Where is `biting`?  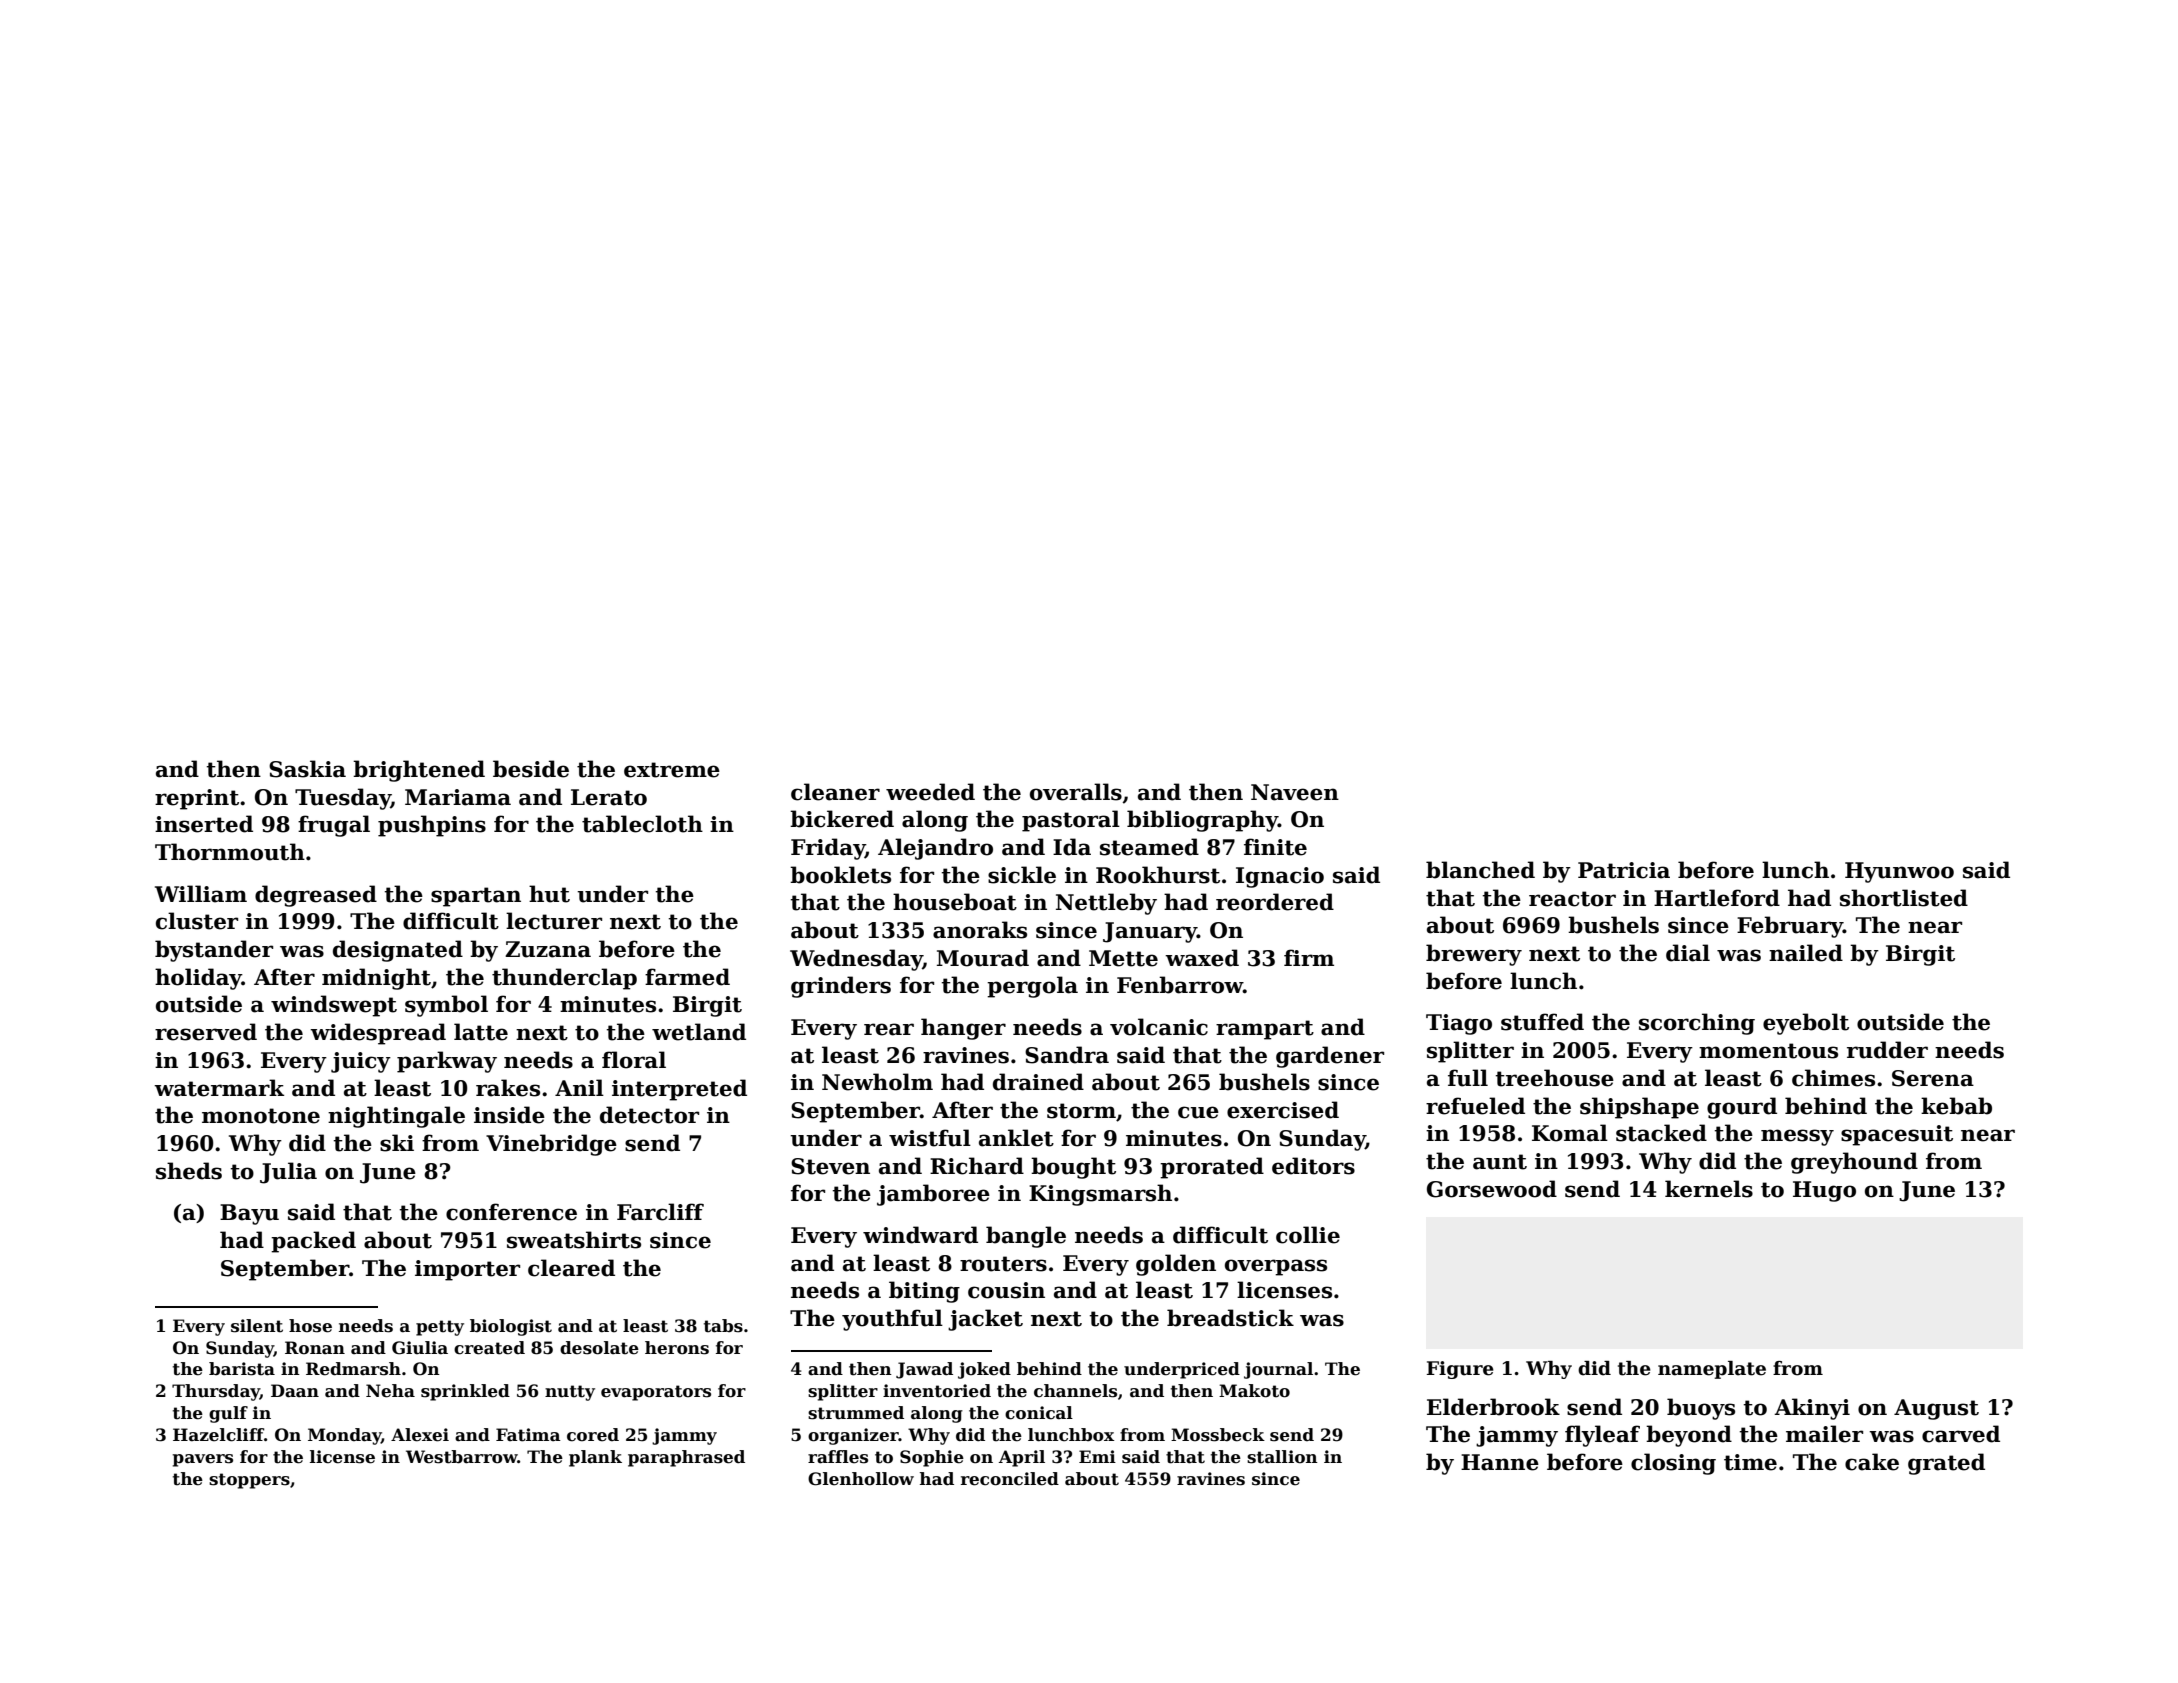
biting is located at coordinates (924, 1292).
